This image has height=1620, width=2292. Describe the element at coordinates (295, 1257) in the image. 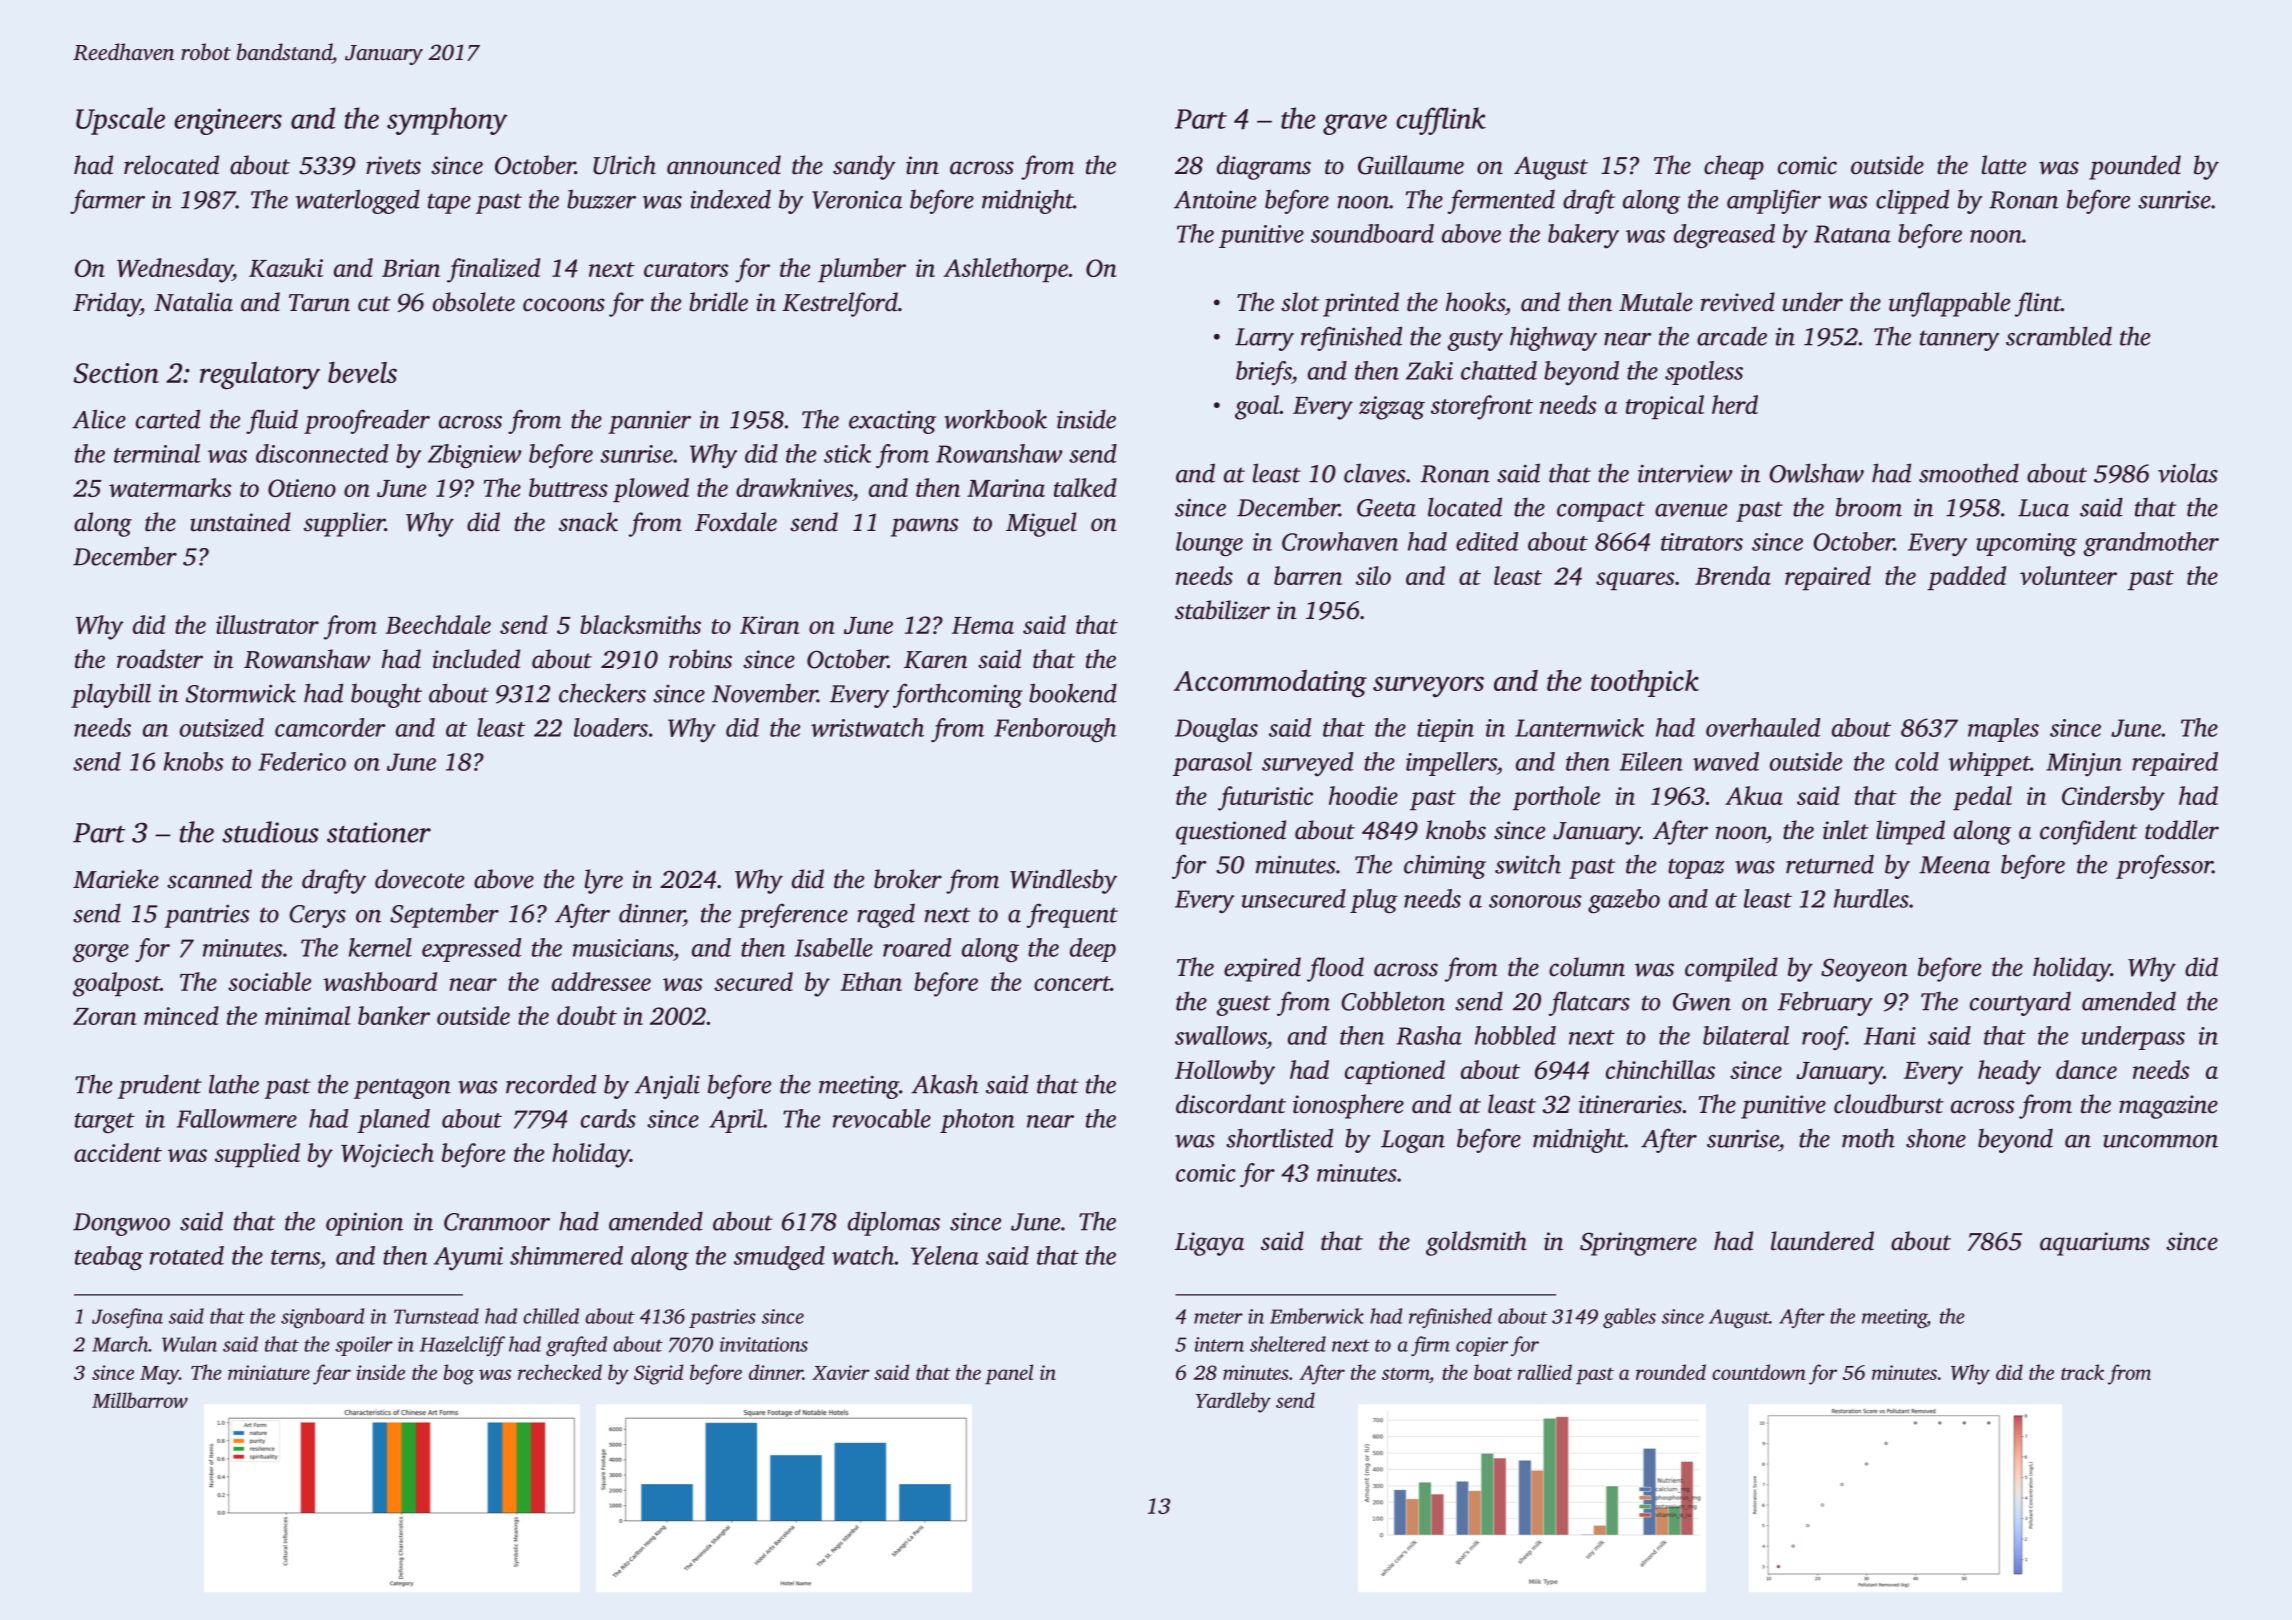

I see `terns` at that location.
